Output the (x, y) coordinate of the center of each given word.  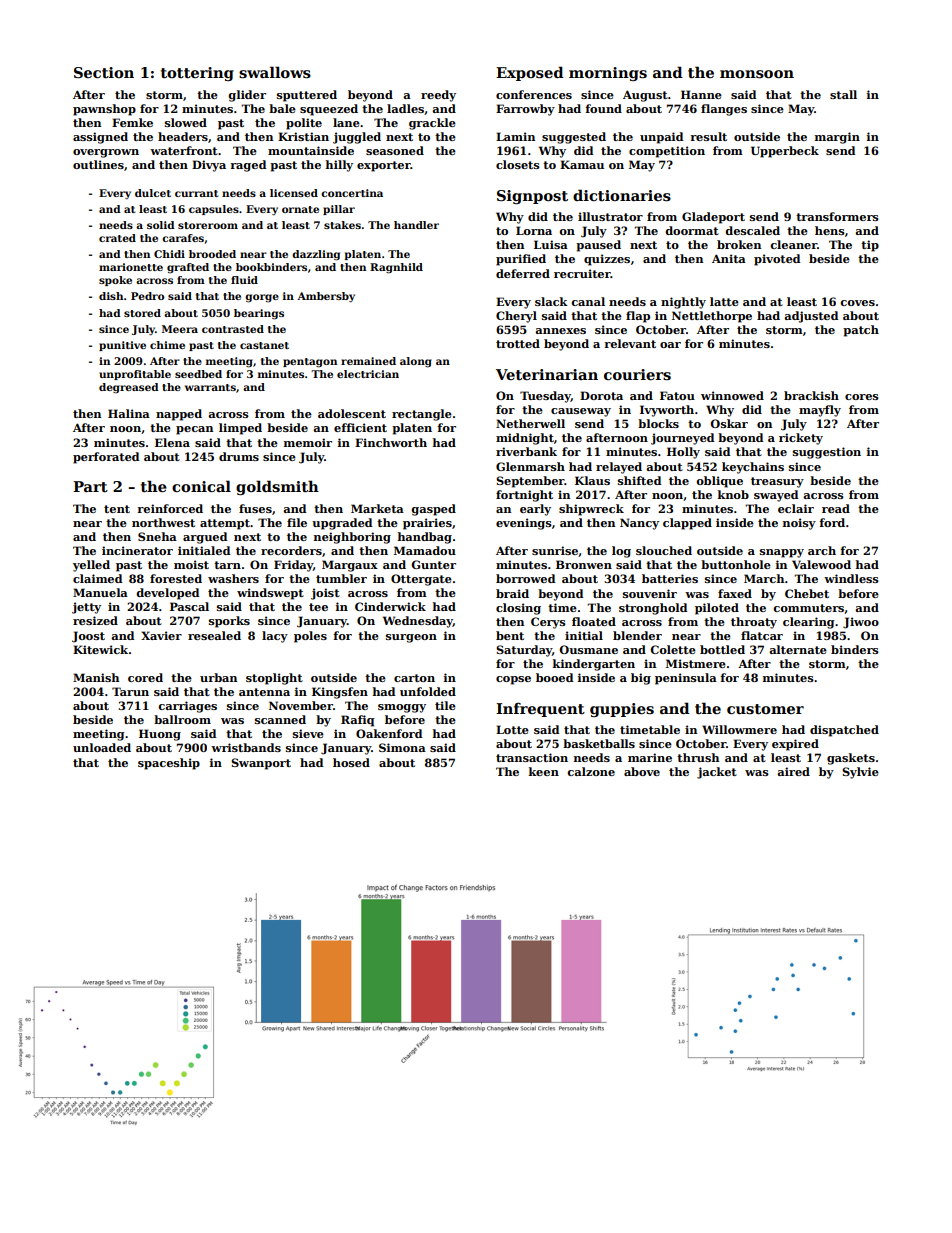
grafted (188, 268)
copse (513, 680)
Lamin (515, 136)
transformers (837, 216)
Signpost (532, 197)
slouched (664, 550)
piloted (717, 609)
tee (318, 607)
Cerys (548, 623)
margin (837, 138)
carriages (187, 707)
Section (104, 72)
